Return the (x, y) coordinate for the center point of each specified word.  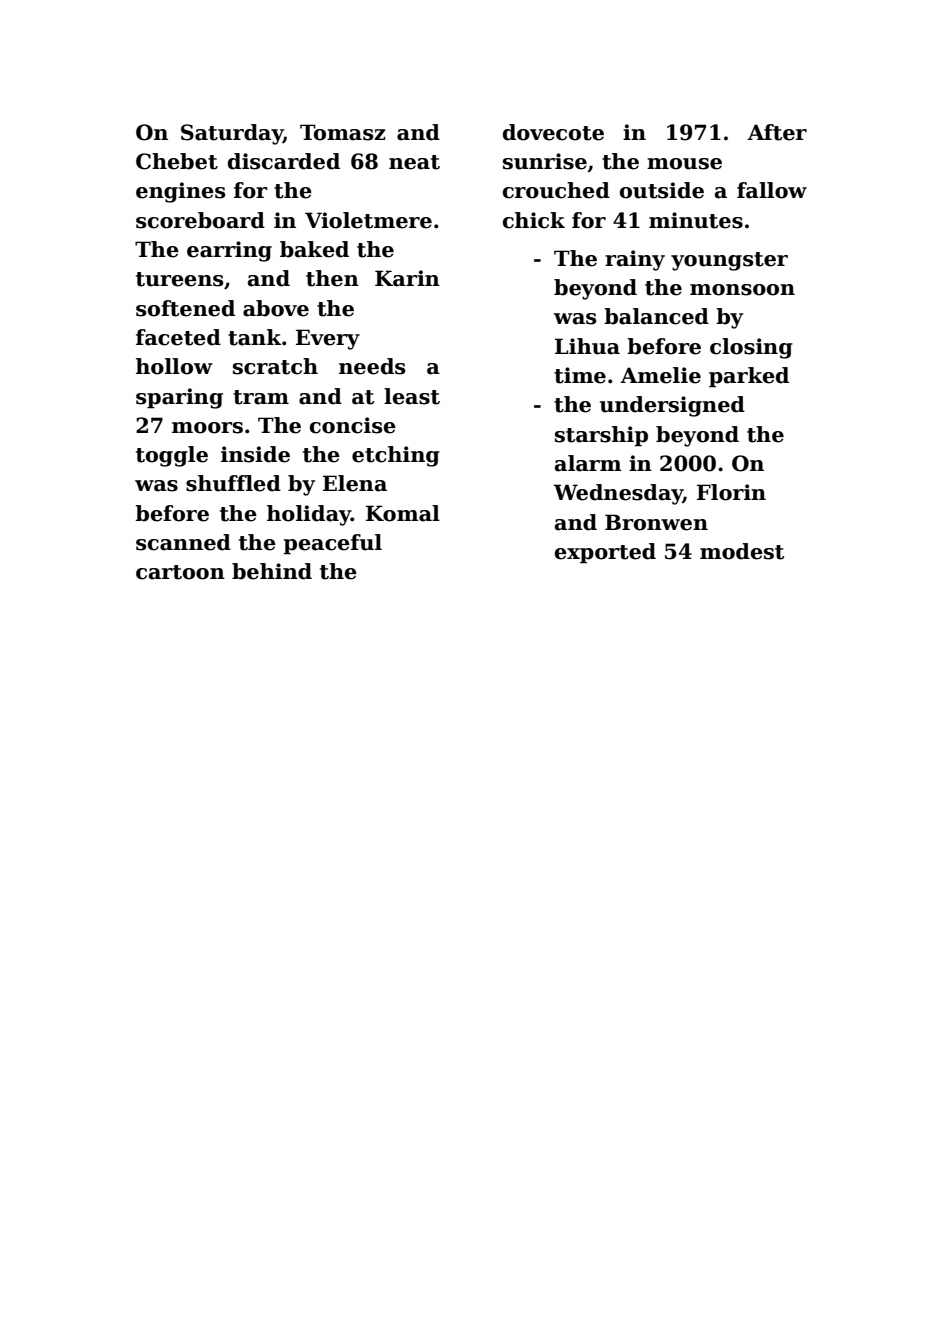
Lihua (587, 346)
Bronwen (656, 522)
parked (749, 377)
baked (314, 249)
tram (261, 397)
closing (751, 348)
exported (605, 553)
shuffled (233, 483)
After (777, 132)
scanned (183, 542)
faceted (178, 337)
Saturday (232, 134)
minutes (696, 220)
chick (534, 220)
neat (414, 162)
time (580, 375)
